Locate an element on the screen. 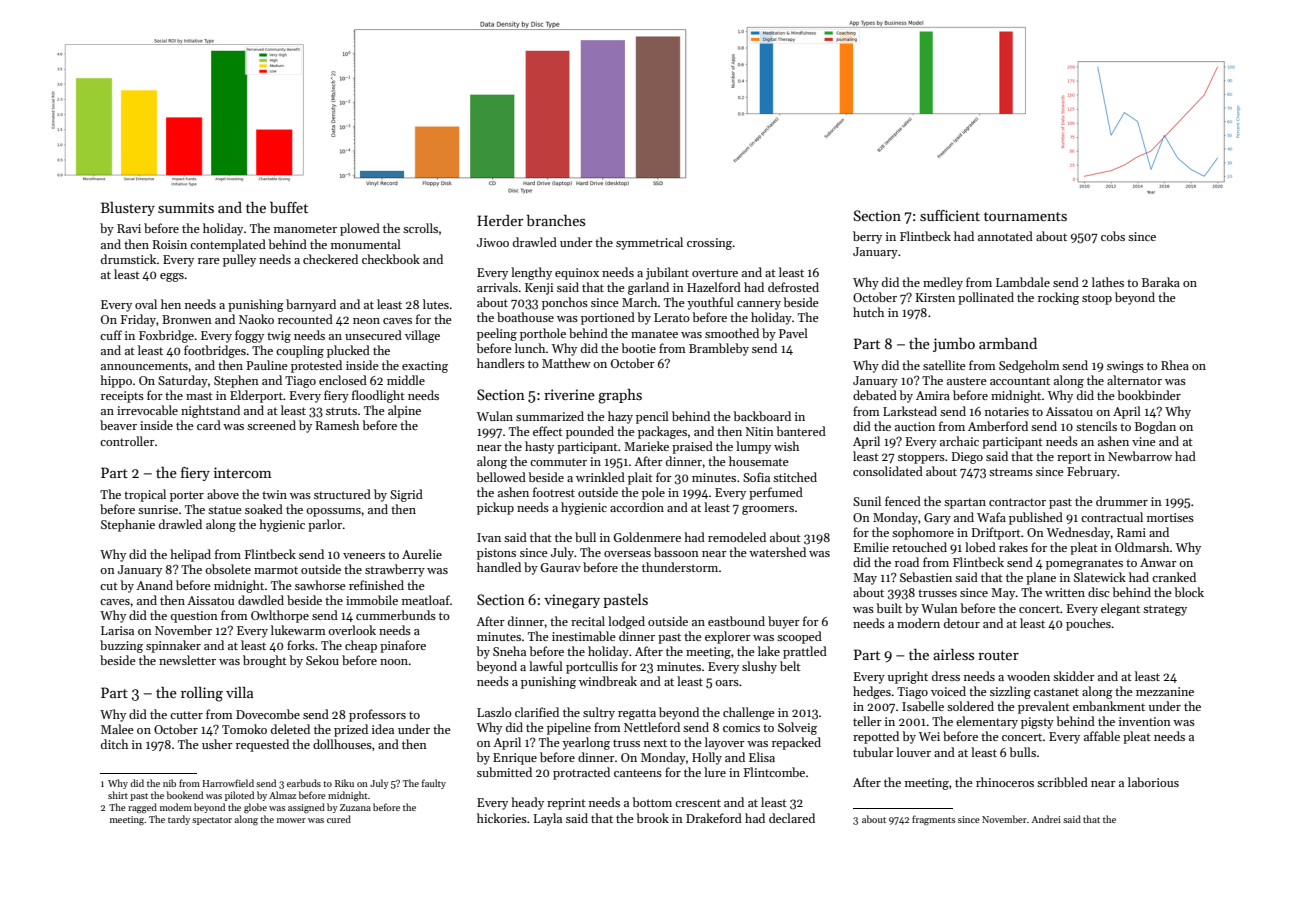 This screenshot has height=924, width=1308. buzzing is located at coordinates (121, 646).
